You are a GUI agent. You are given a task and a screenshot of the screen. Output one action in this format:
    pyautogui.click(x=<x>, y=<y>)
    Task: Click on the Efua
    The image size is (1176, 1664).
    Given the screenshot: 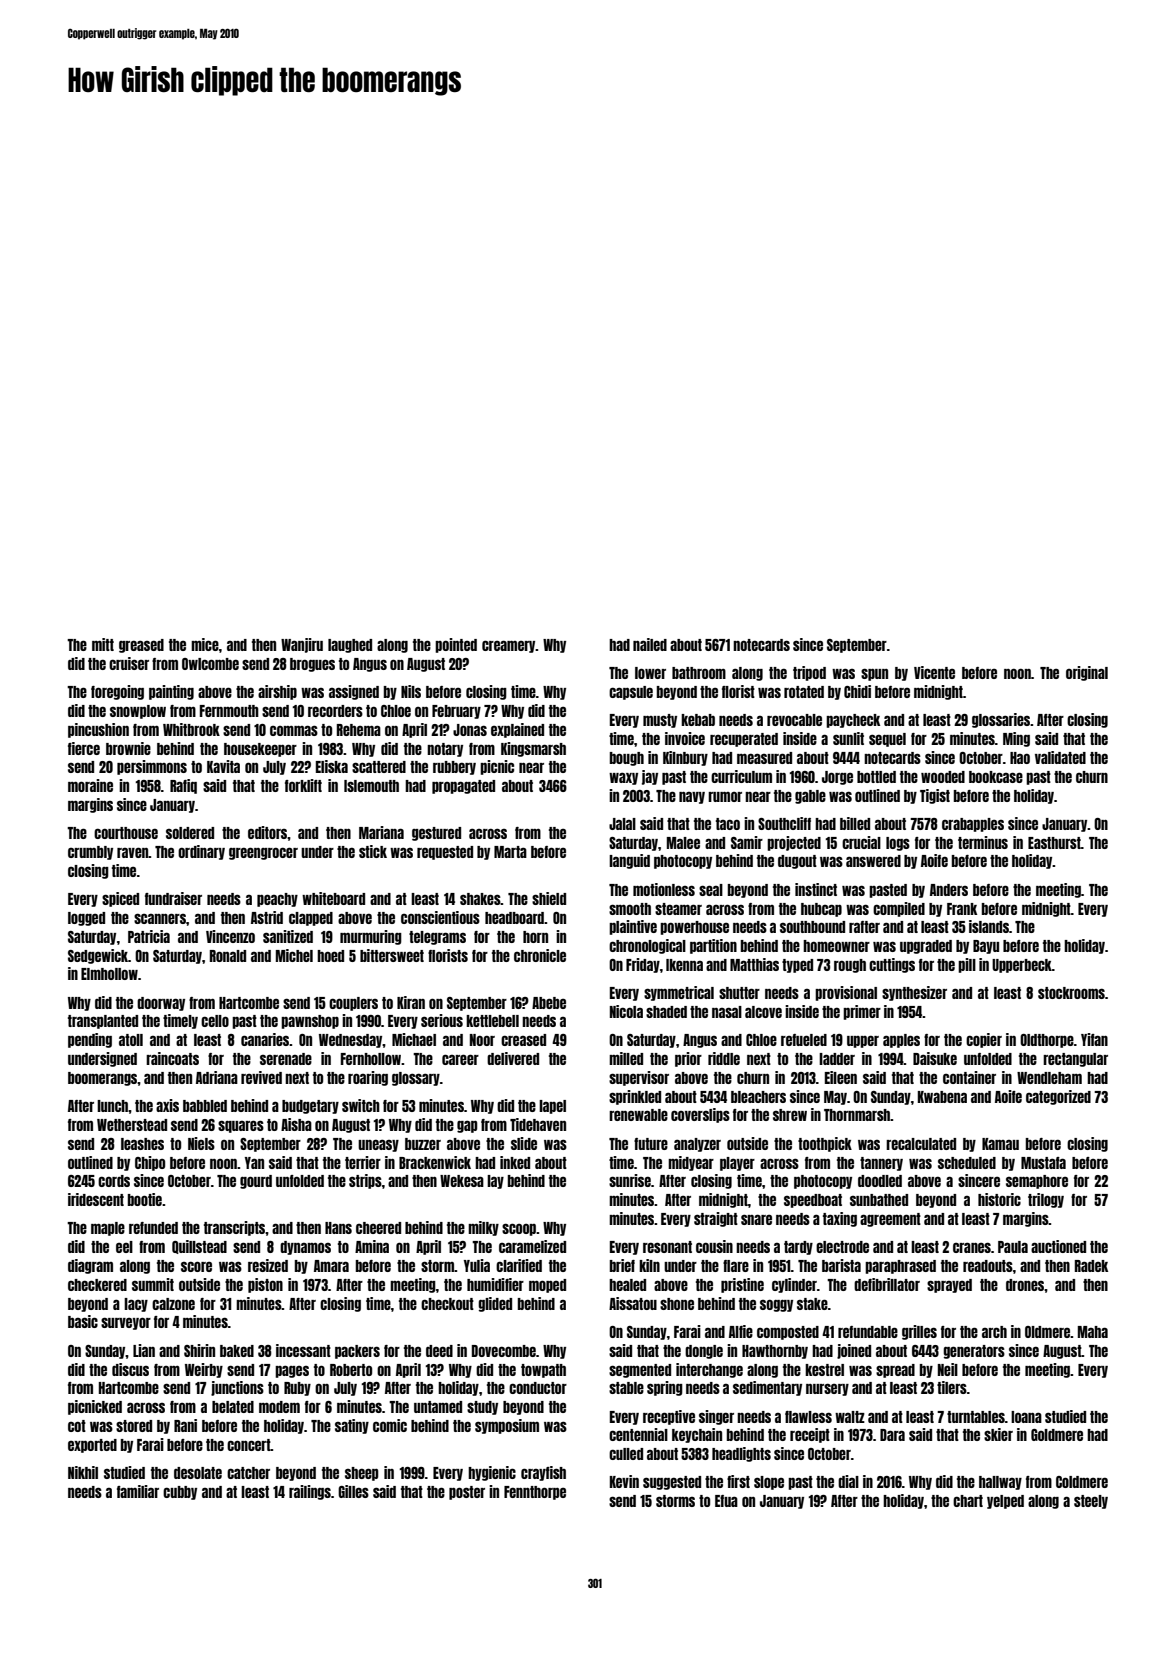 What is the action you would take?
    pyautogui.click(x=726, y=1501)
